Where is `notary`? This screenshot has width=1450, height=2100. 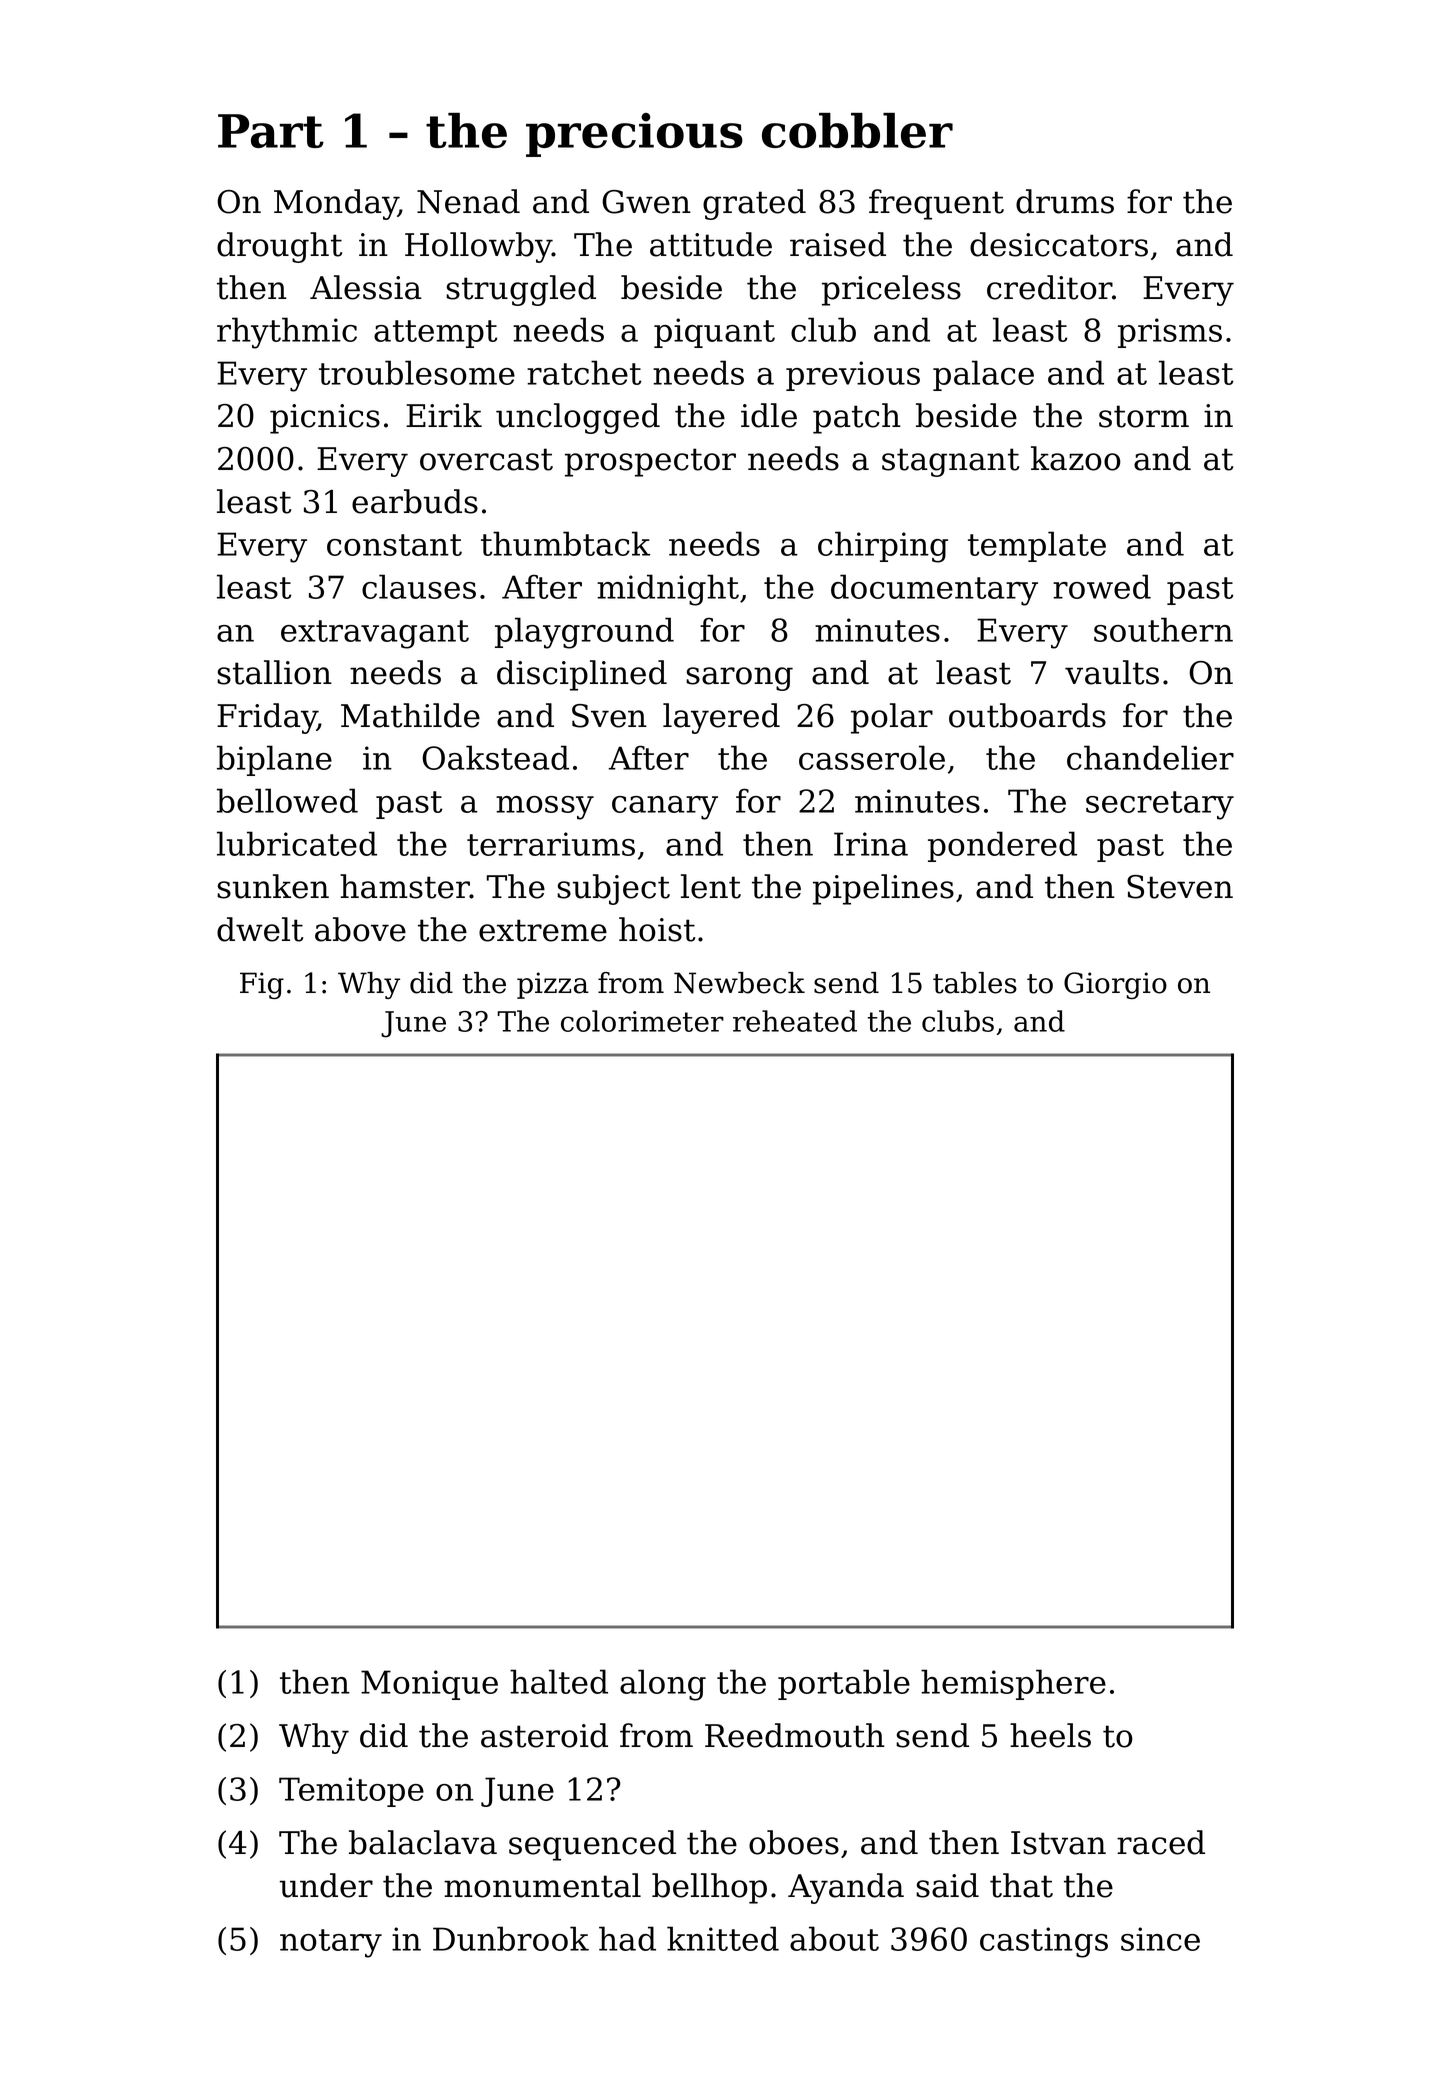 notary is located at coordinates (331, 1943).
